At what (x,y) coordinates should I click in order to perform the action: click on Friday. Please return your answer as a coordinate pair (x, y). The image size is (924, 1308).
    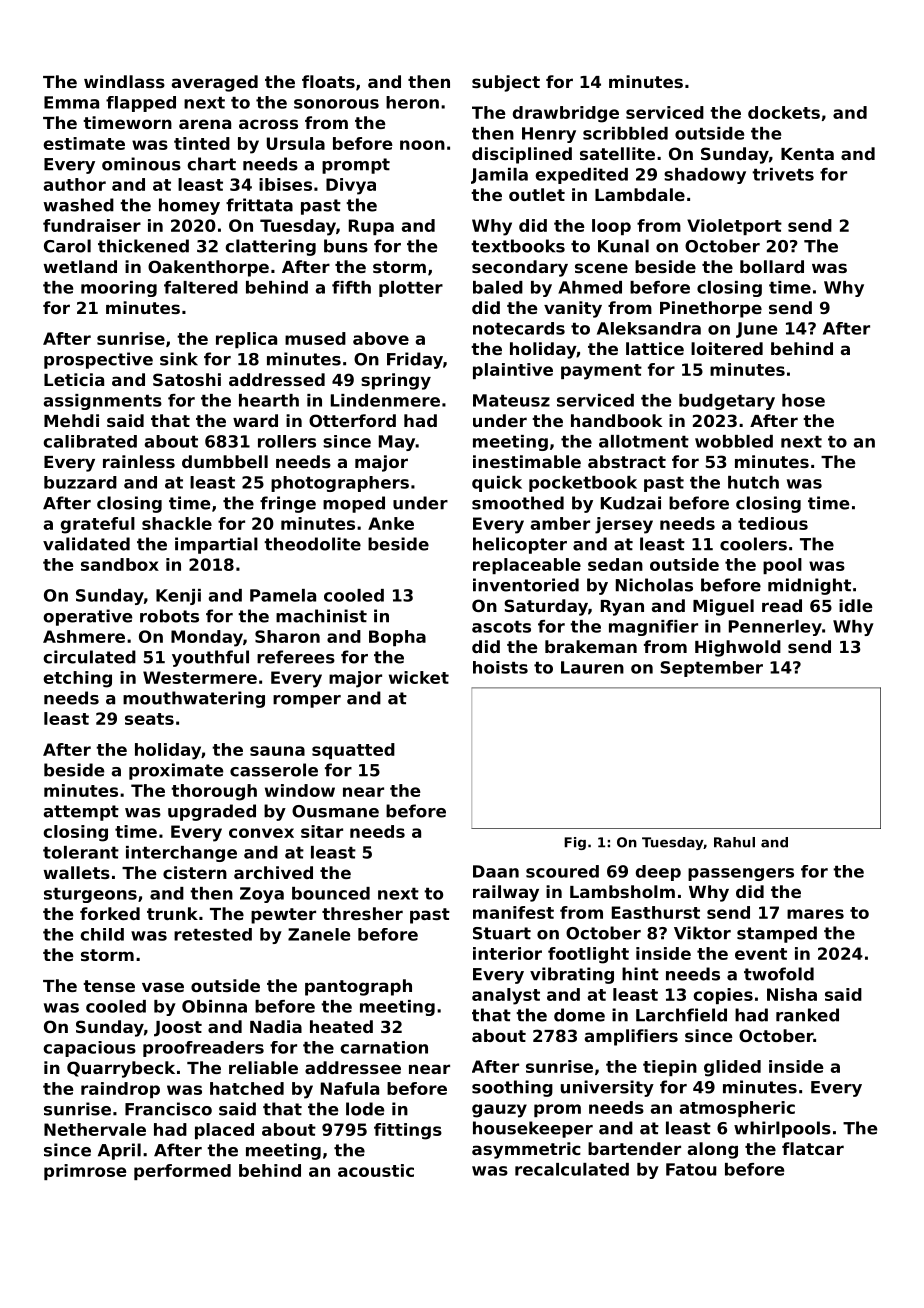
    Looking at the image, I should click on (415, 360).
